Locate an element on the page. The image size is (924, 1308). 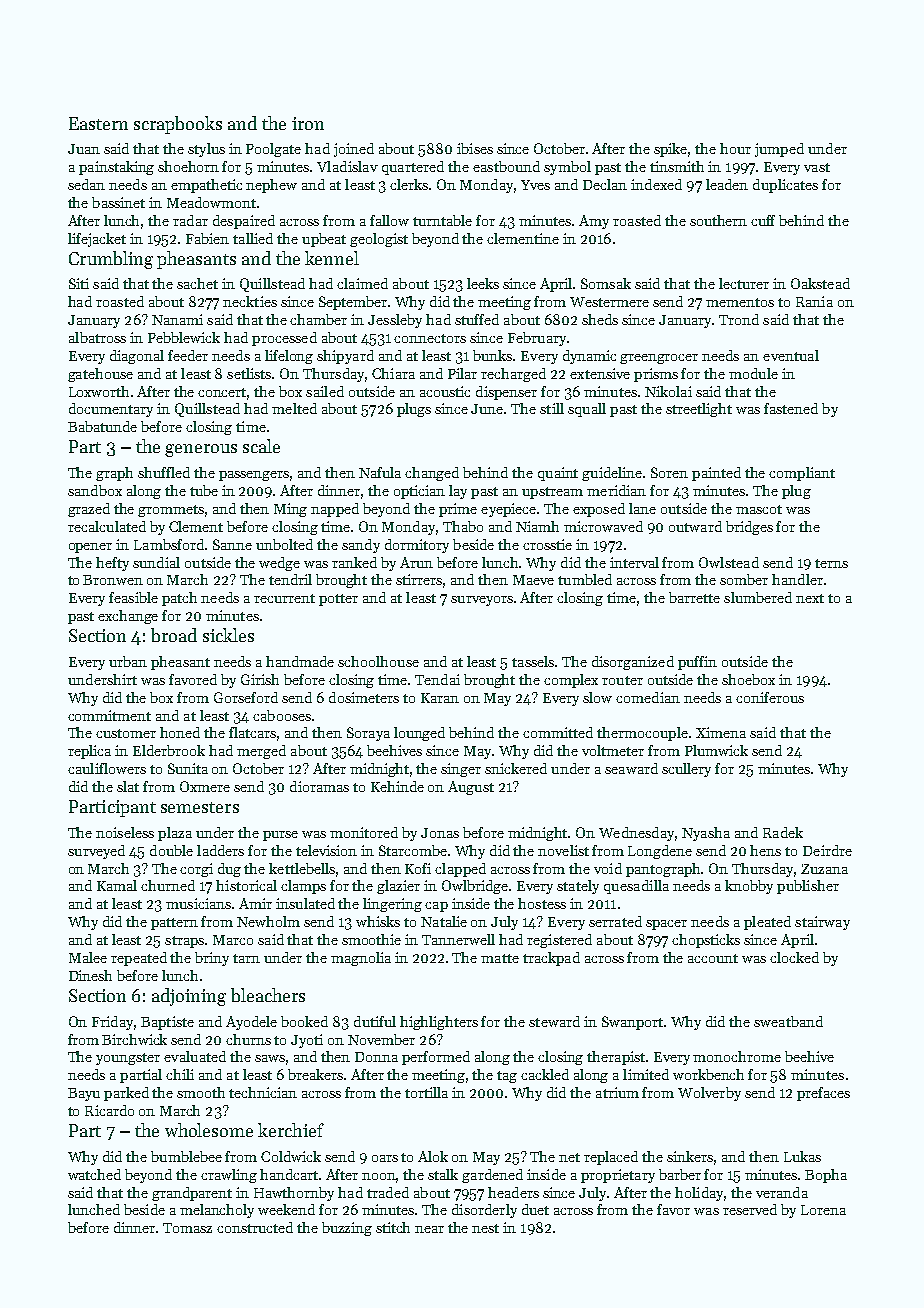
fallow is located at coordinates (389, 220).
